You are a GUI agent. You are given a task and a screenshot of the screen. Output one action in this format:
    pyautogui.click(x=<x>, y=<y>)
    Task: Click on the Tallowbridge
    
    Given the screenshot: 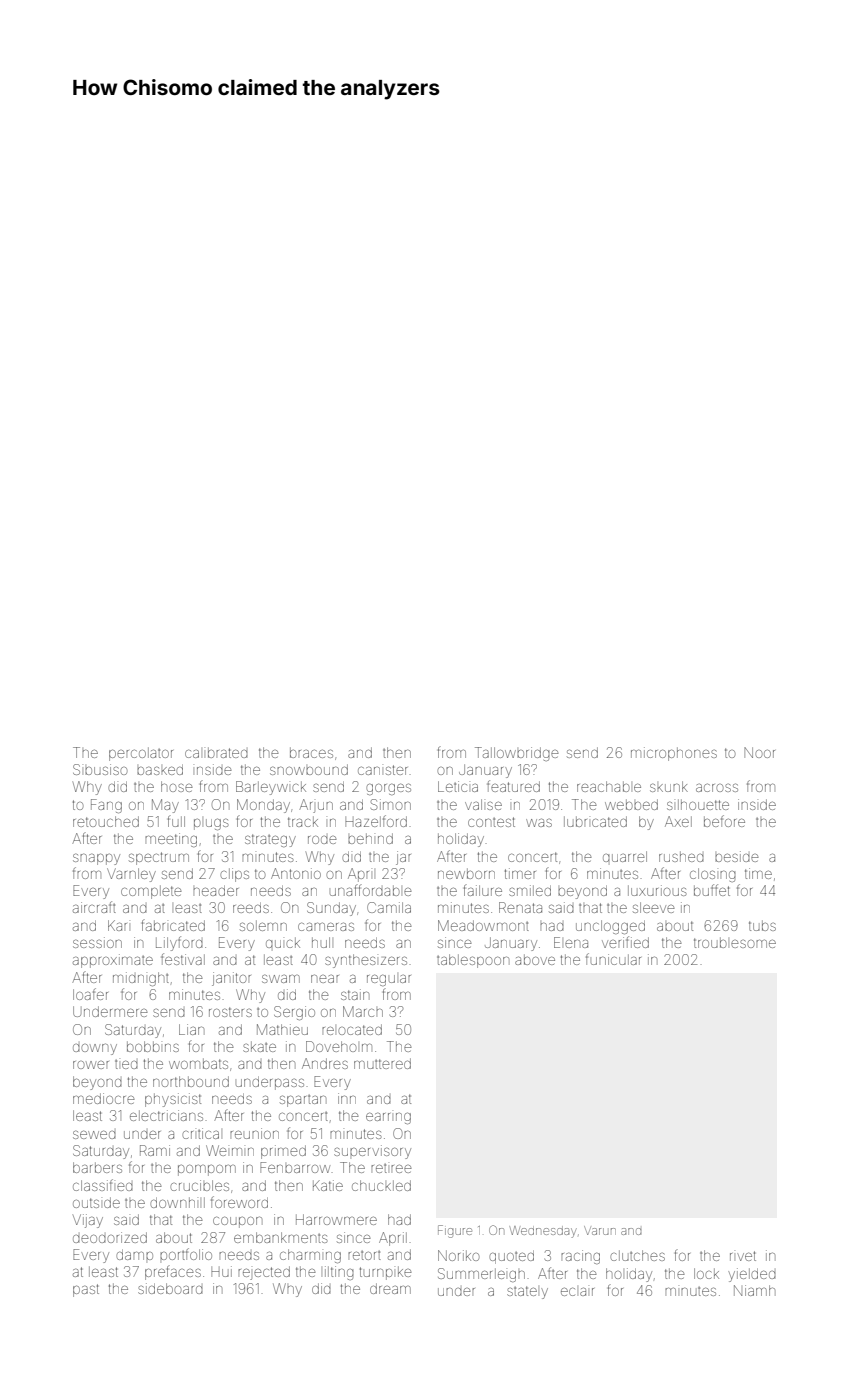 What is the action you would take?
    pyautogui.click(x=517, y=754)
